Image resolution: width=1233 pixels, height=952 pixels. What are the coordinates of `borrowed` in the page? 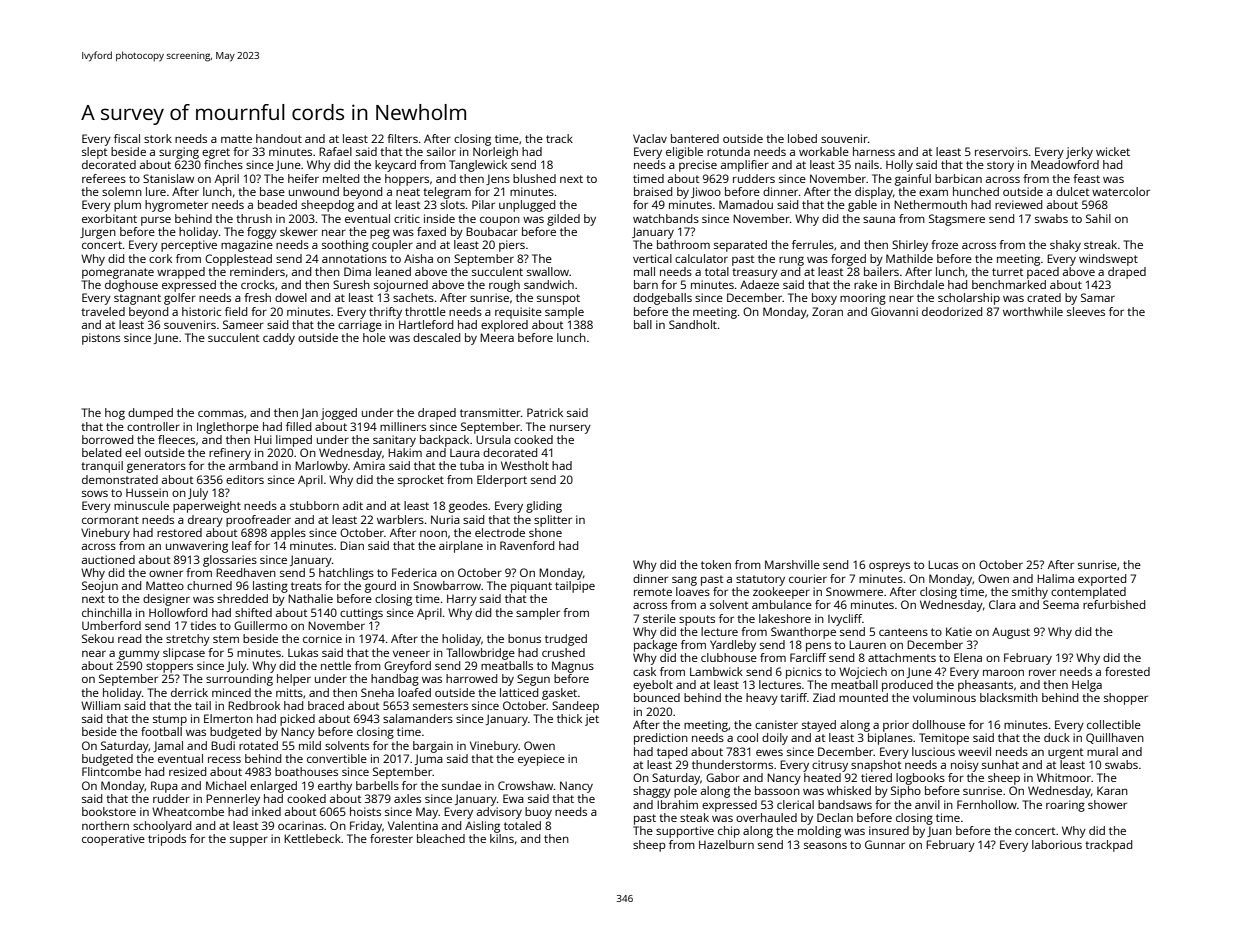 It's located at (107, 439).
